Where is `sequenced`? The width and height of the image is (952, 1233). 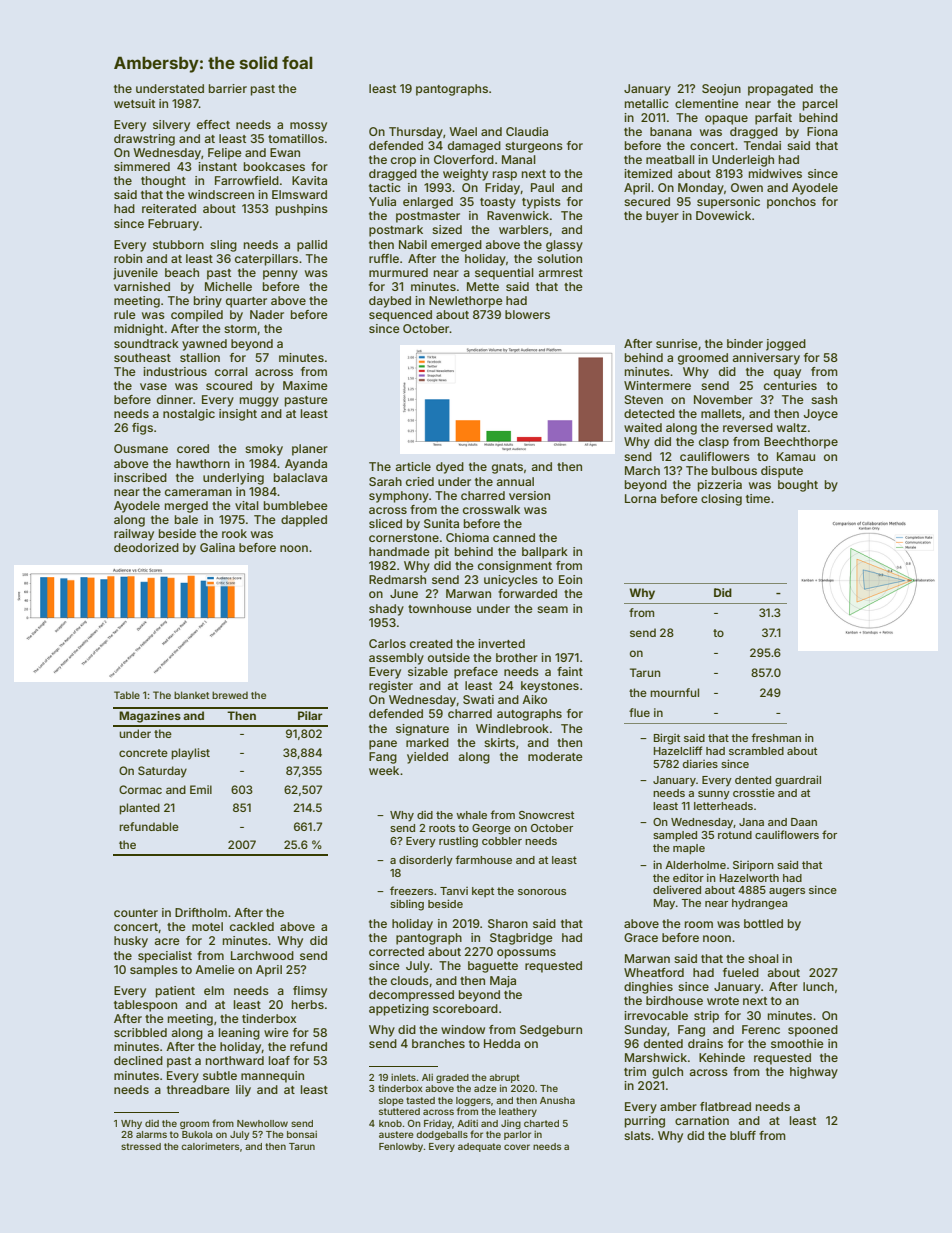
sequenced is located at coordinates (400, 316).
